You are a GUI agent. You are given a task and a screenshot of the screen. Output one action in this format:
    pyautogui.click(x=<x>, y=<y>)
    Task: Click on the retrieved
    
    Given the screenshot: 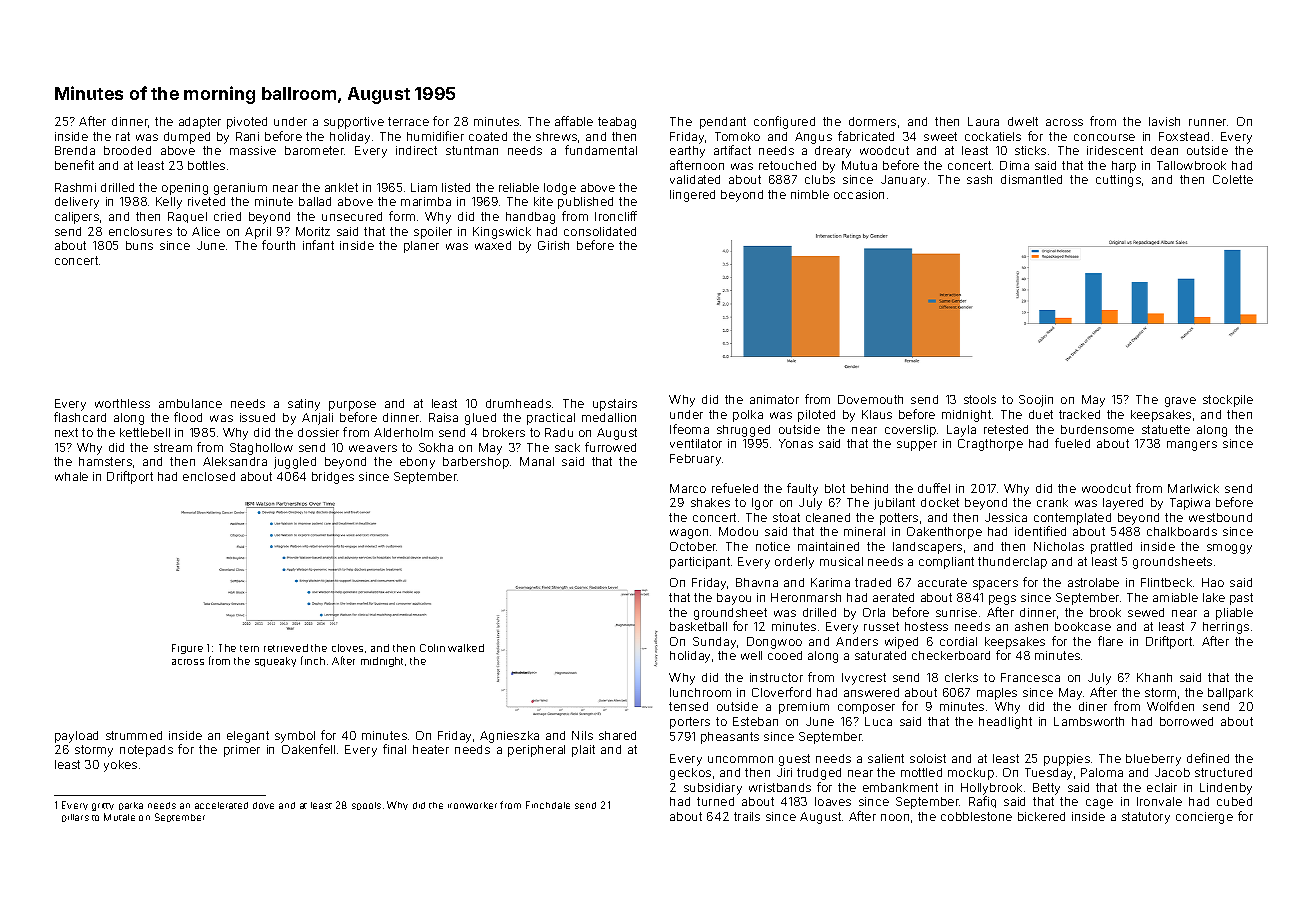 What is the action you would take?
    pyautogui.click(x=286, y=648)
